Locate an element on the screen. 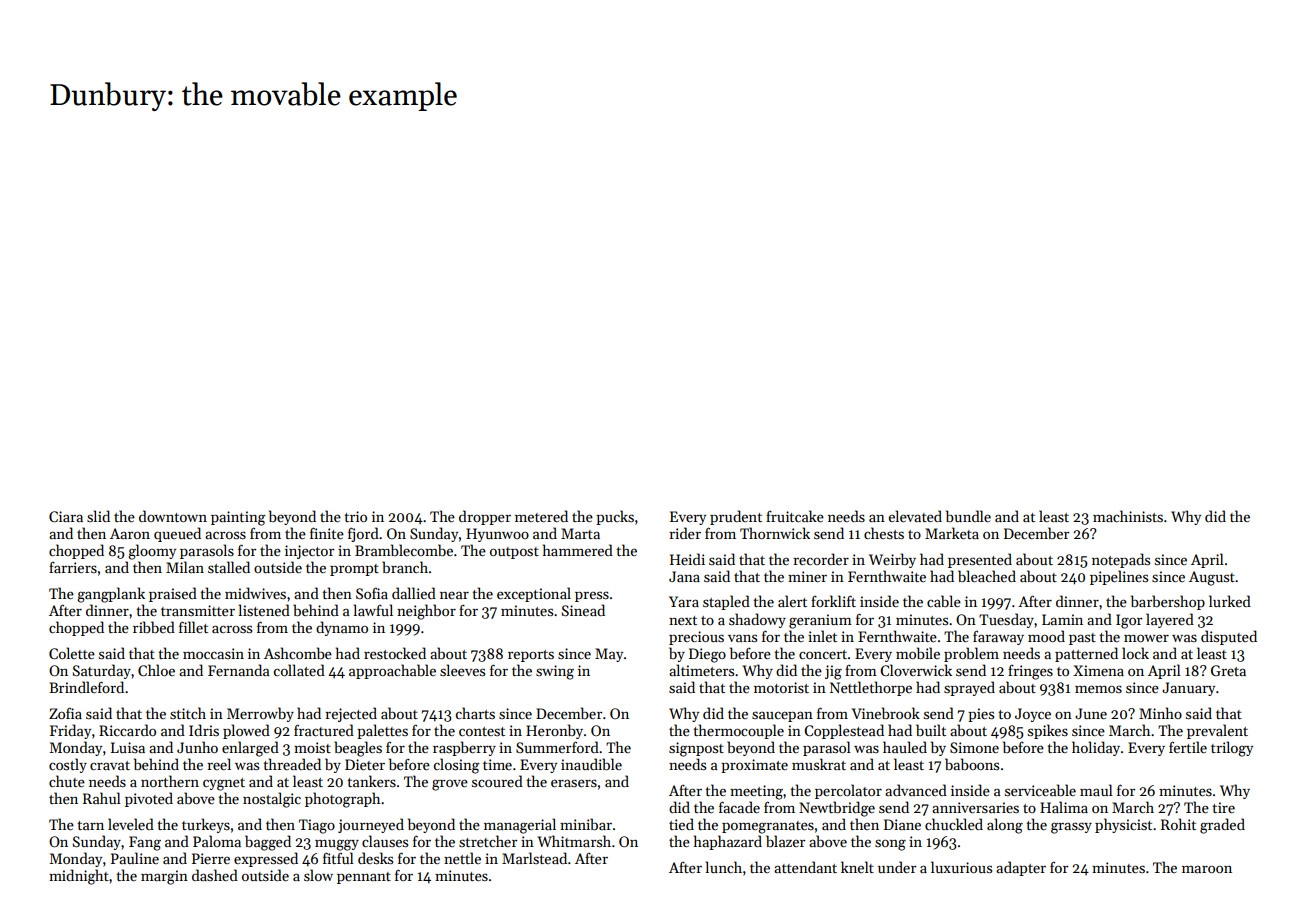 This screenshot has width=1308, height=924. Sinead is located at coordinates (583, 610).
